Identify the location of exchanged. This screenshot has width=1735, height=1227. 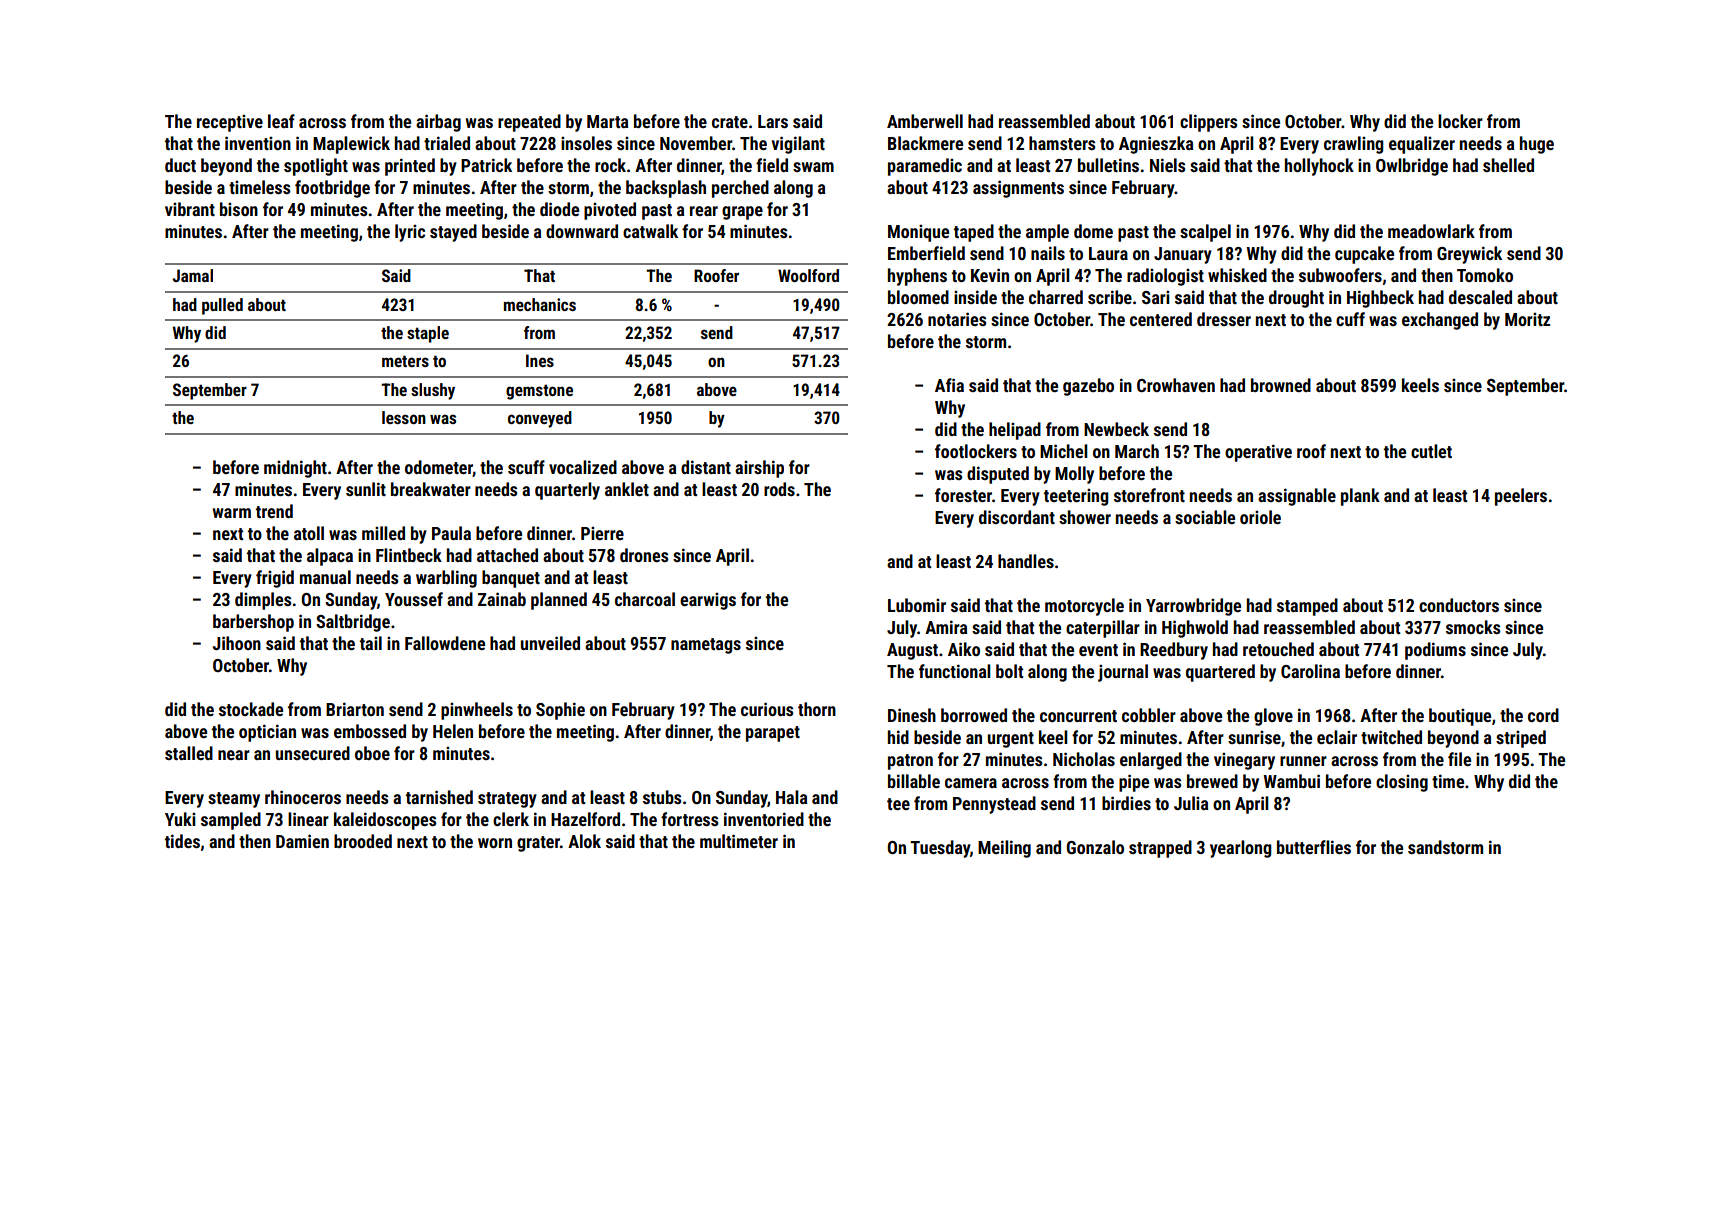
(1440, 321).
